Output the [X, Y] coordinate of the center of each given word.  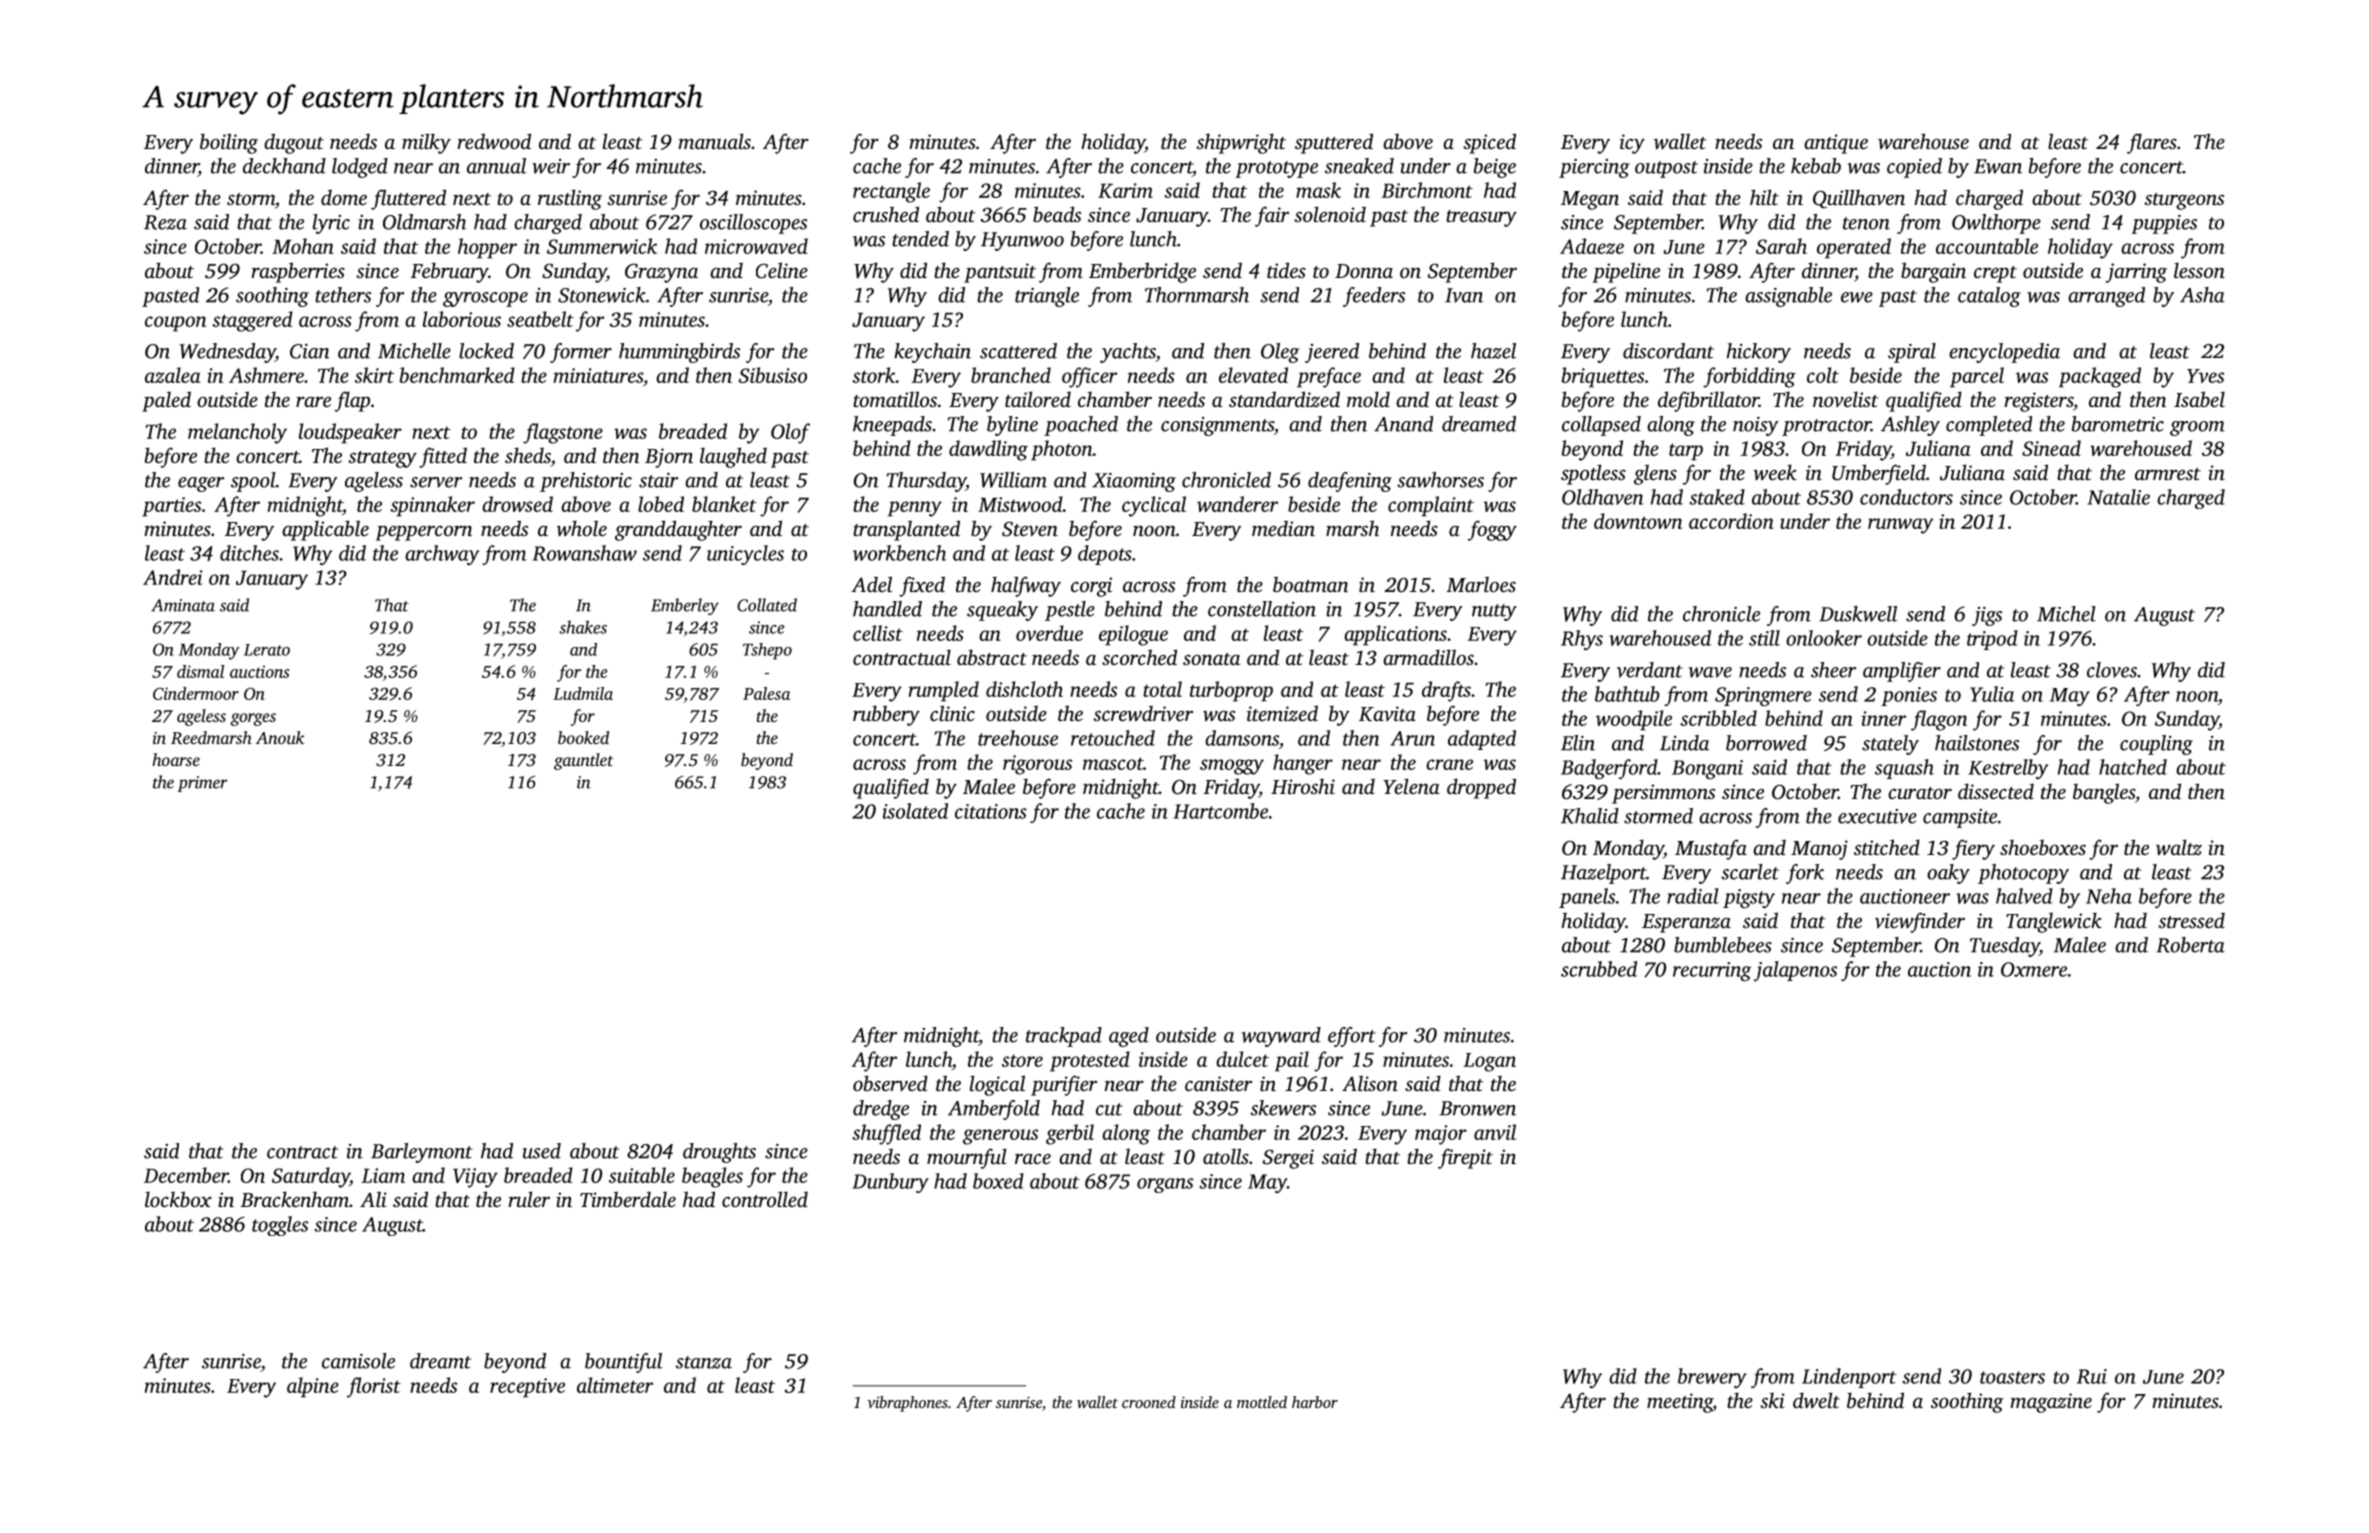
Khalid [1590, 816]
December [186, 1175]
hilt [1764, 197]
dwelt [1816, 1400]
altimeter [615, 1385]
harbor [1315, 1402]
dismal [200, 671]
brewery [1712, 1378]
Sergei [1288, 1159]
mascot [1113, 763]
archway [442, 555]
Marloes [1481, 584]
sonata [1211, 659]
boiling [229, 143]
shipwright [1241, 143]
